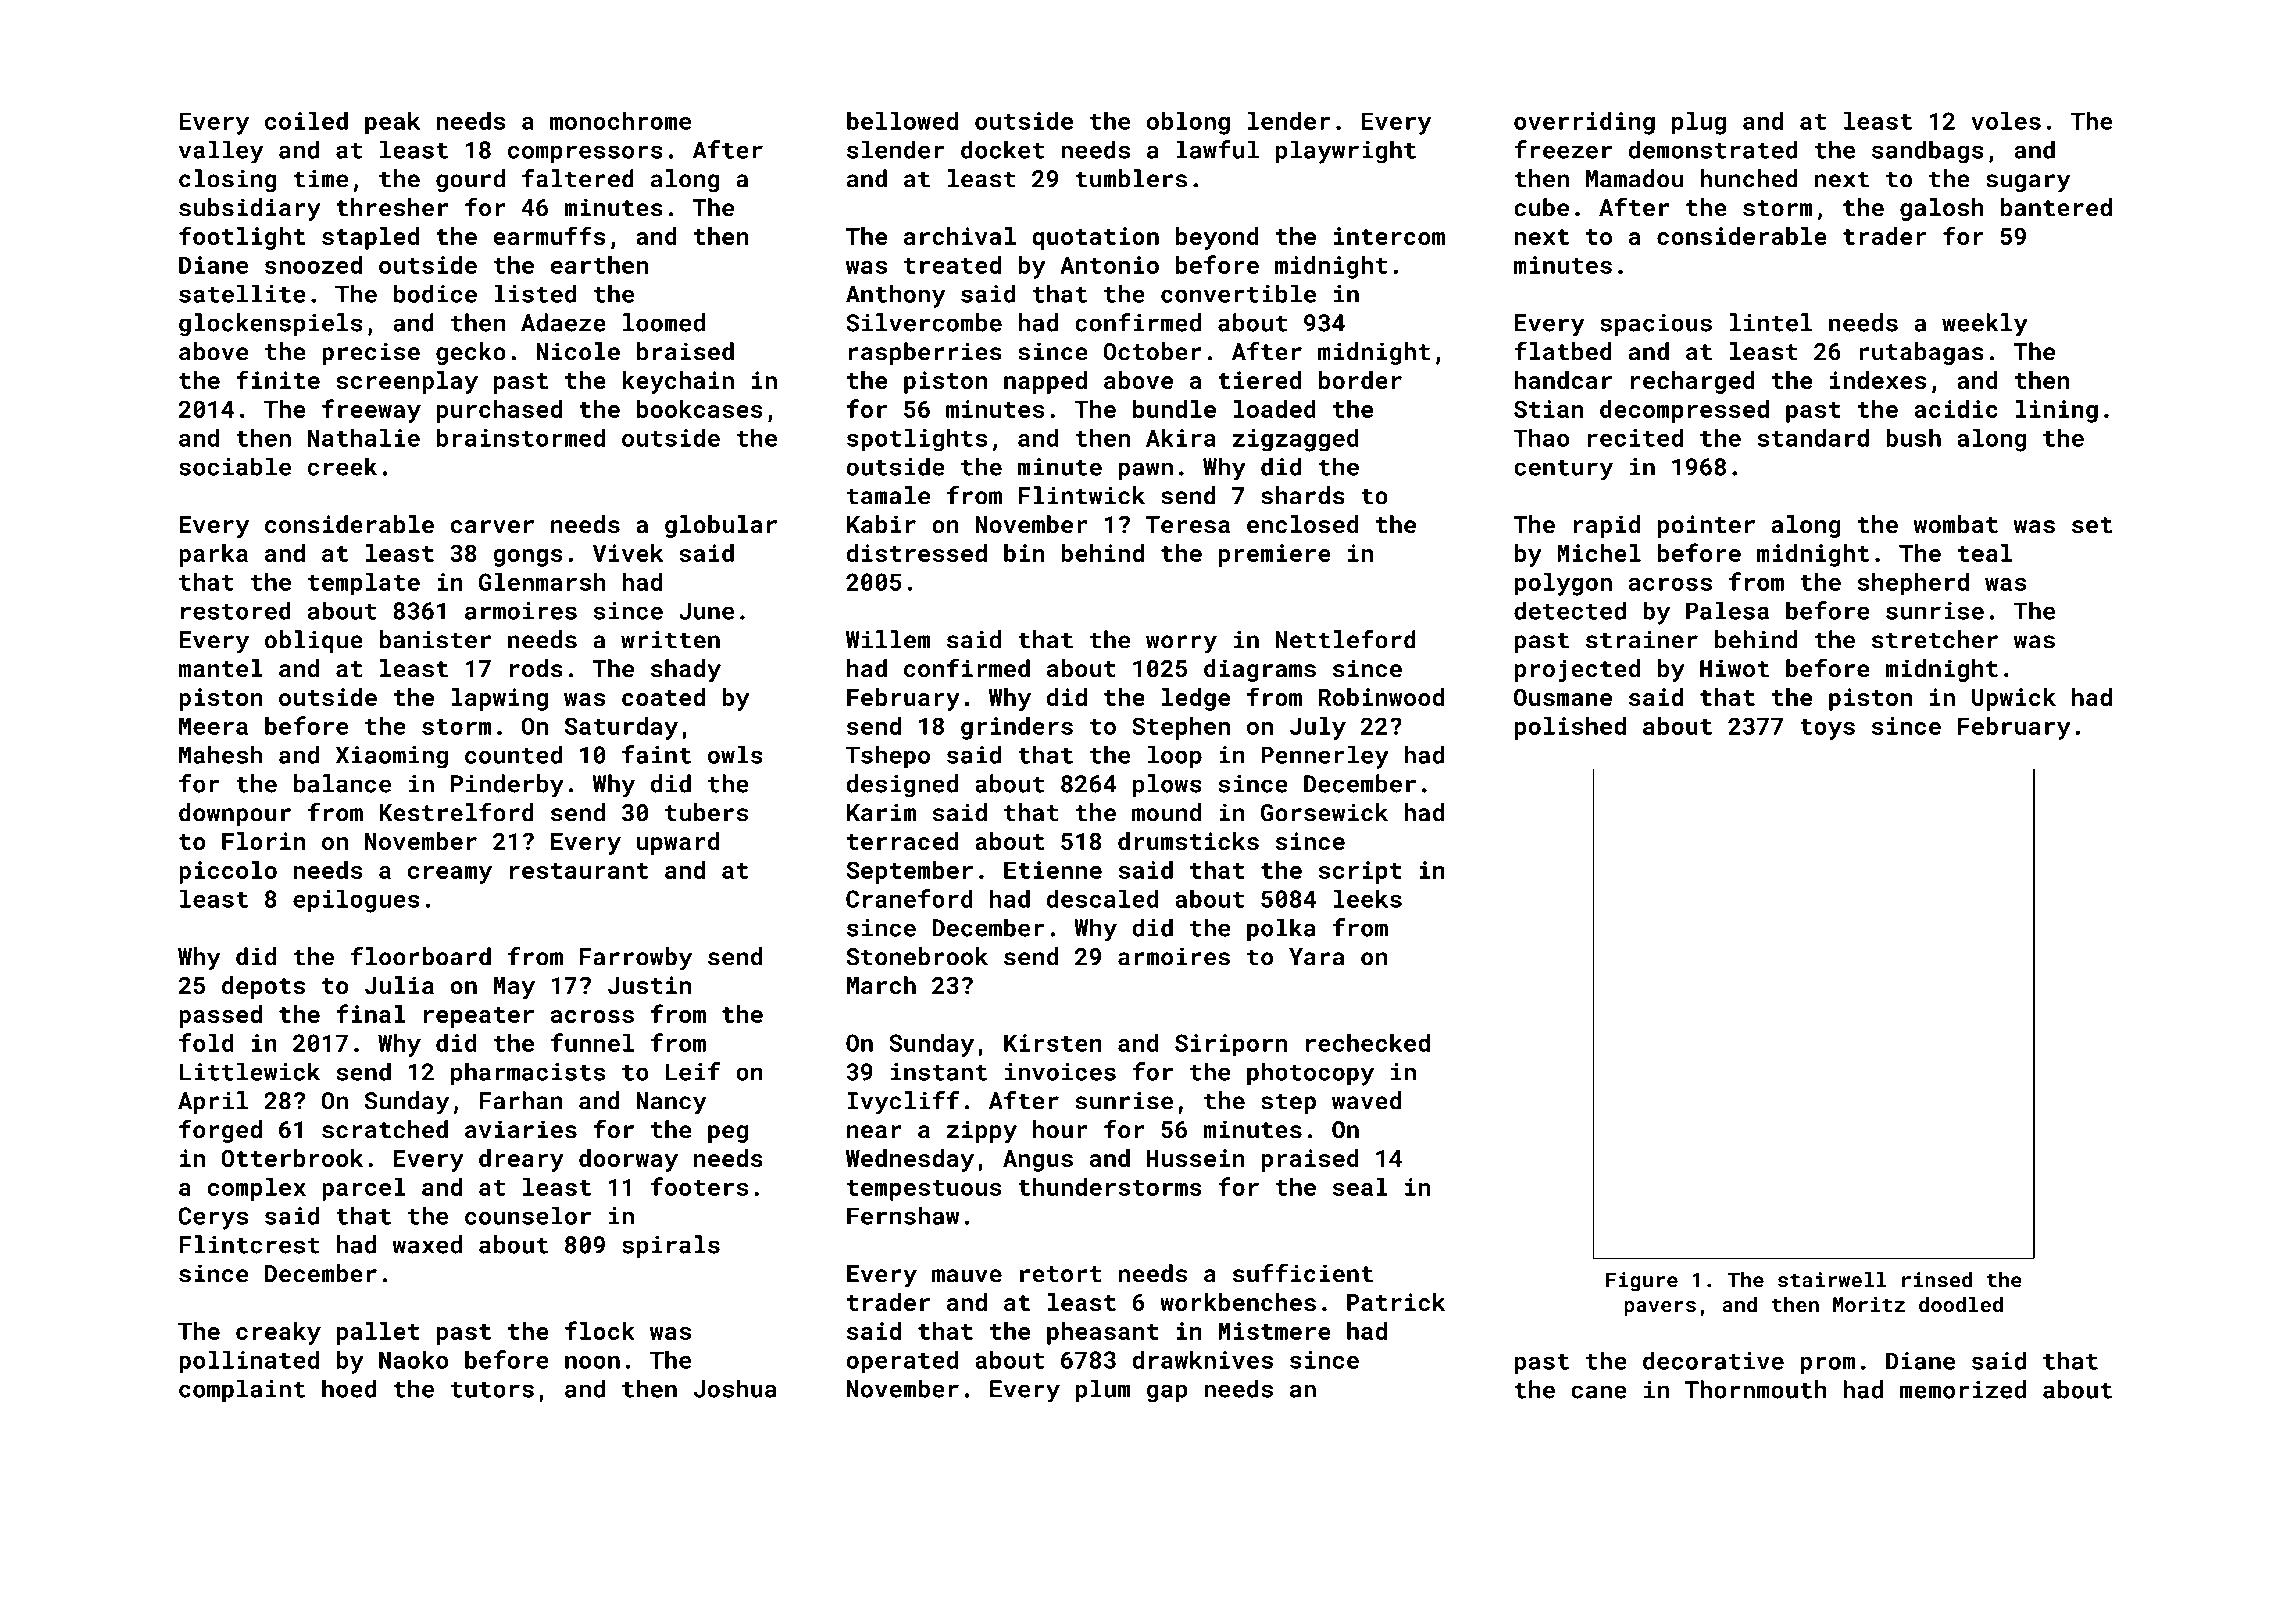 Image resolution: width=2292 pixels, height=1620 pixels. I want to click on Naoko, so click(413, 1359).
